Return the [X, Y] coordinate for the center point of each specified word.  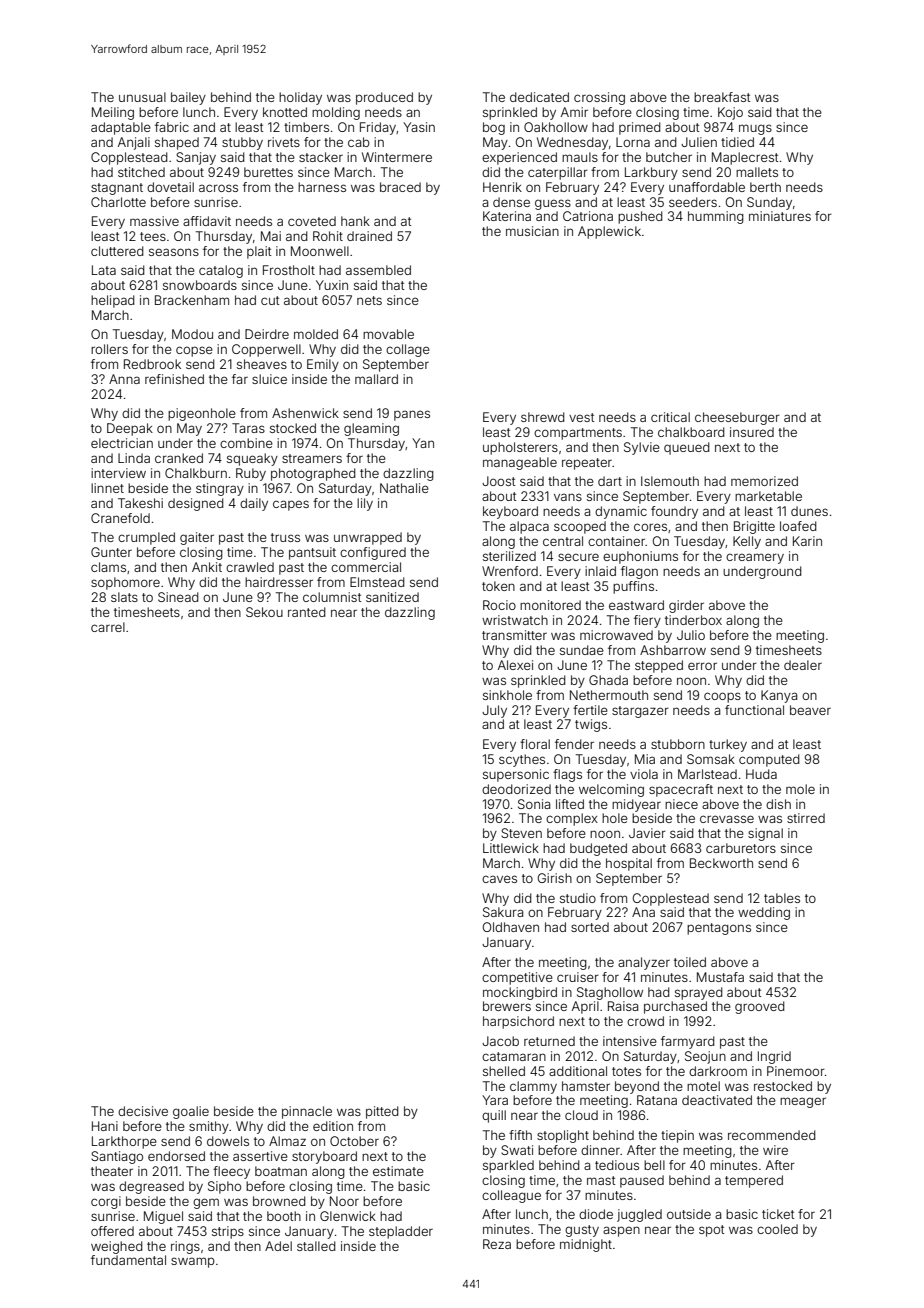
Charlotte [118, 202]
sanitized [392, 597]
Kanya [779, 696]
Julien [699, 142]
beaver [810, 710]
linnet [107, 488]
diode [596, 1214]
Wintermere [397, 157]
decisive [143, 1111]
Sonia [534, 804]
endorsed [176, 1156]
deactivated [717, 1100]
